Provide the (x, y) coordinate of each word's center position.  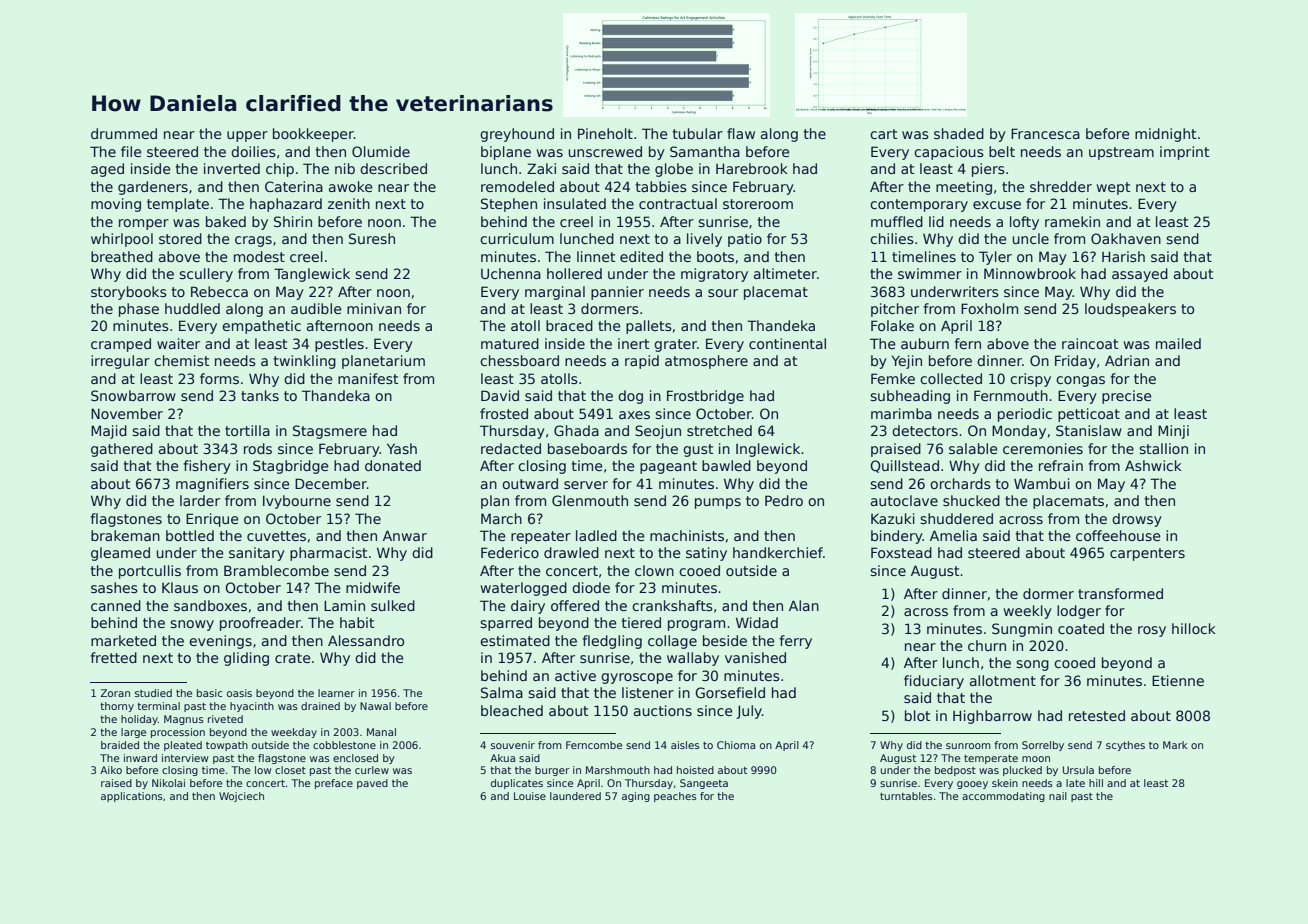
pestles (339, 345)
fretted (113, 657)
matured (510, 343)
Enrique (212, 520)
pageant (668, 467)
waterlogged (524, 589)
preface (334, 784)
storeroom (758, 204)
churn (987, 645)
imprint (1184, 153)
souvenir (513, 745)
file (131, 151)
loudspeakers (1130, 310)
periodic (1025, 415)
